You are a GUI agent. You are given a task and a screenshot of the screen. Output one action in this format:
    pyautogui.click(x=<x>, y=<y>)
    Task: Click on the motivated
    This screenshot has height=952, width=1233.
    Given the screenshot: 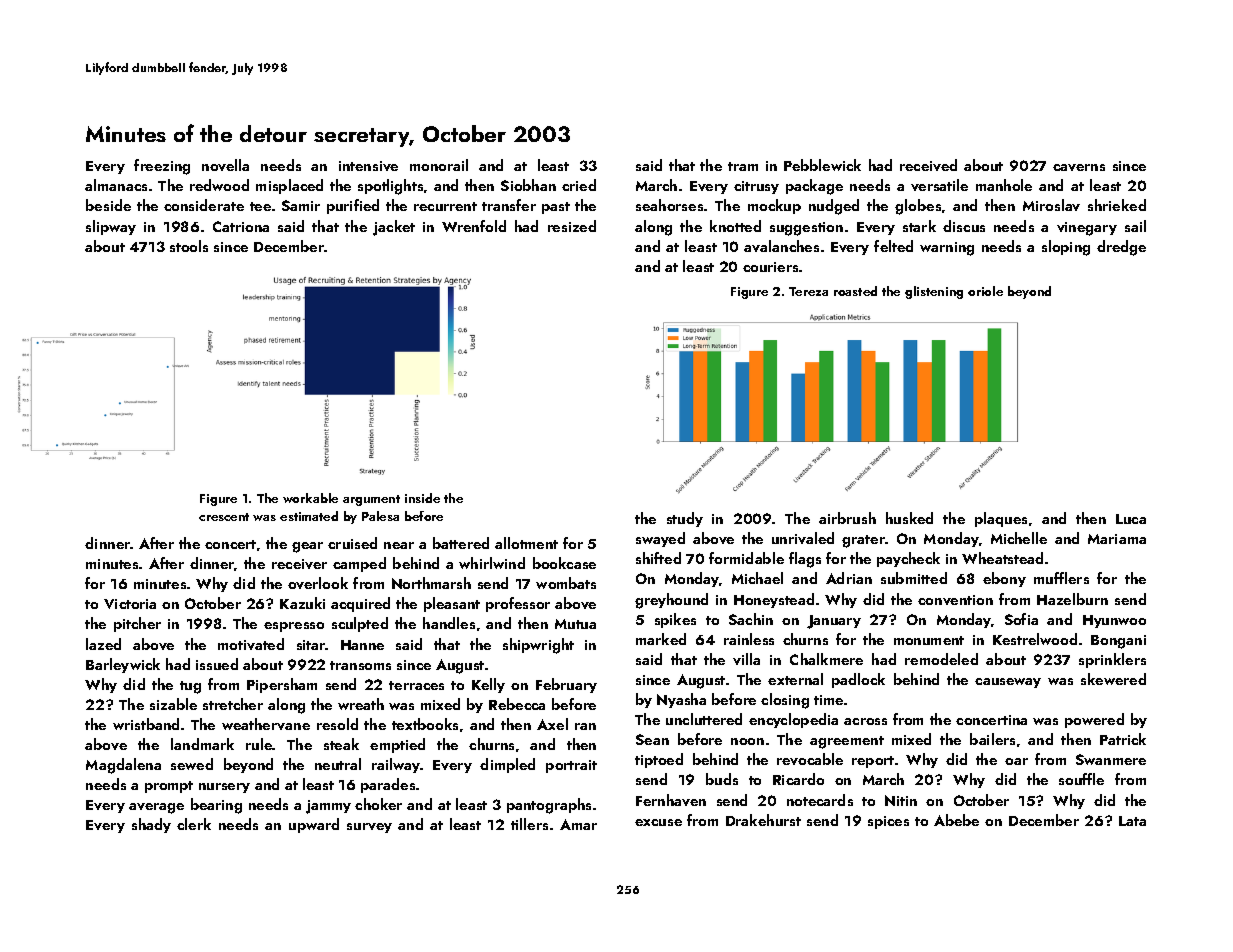 What is the action you would take?
    pyautogui.click(x=251, y=644)
